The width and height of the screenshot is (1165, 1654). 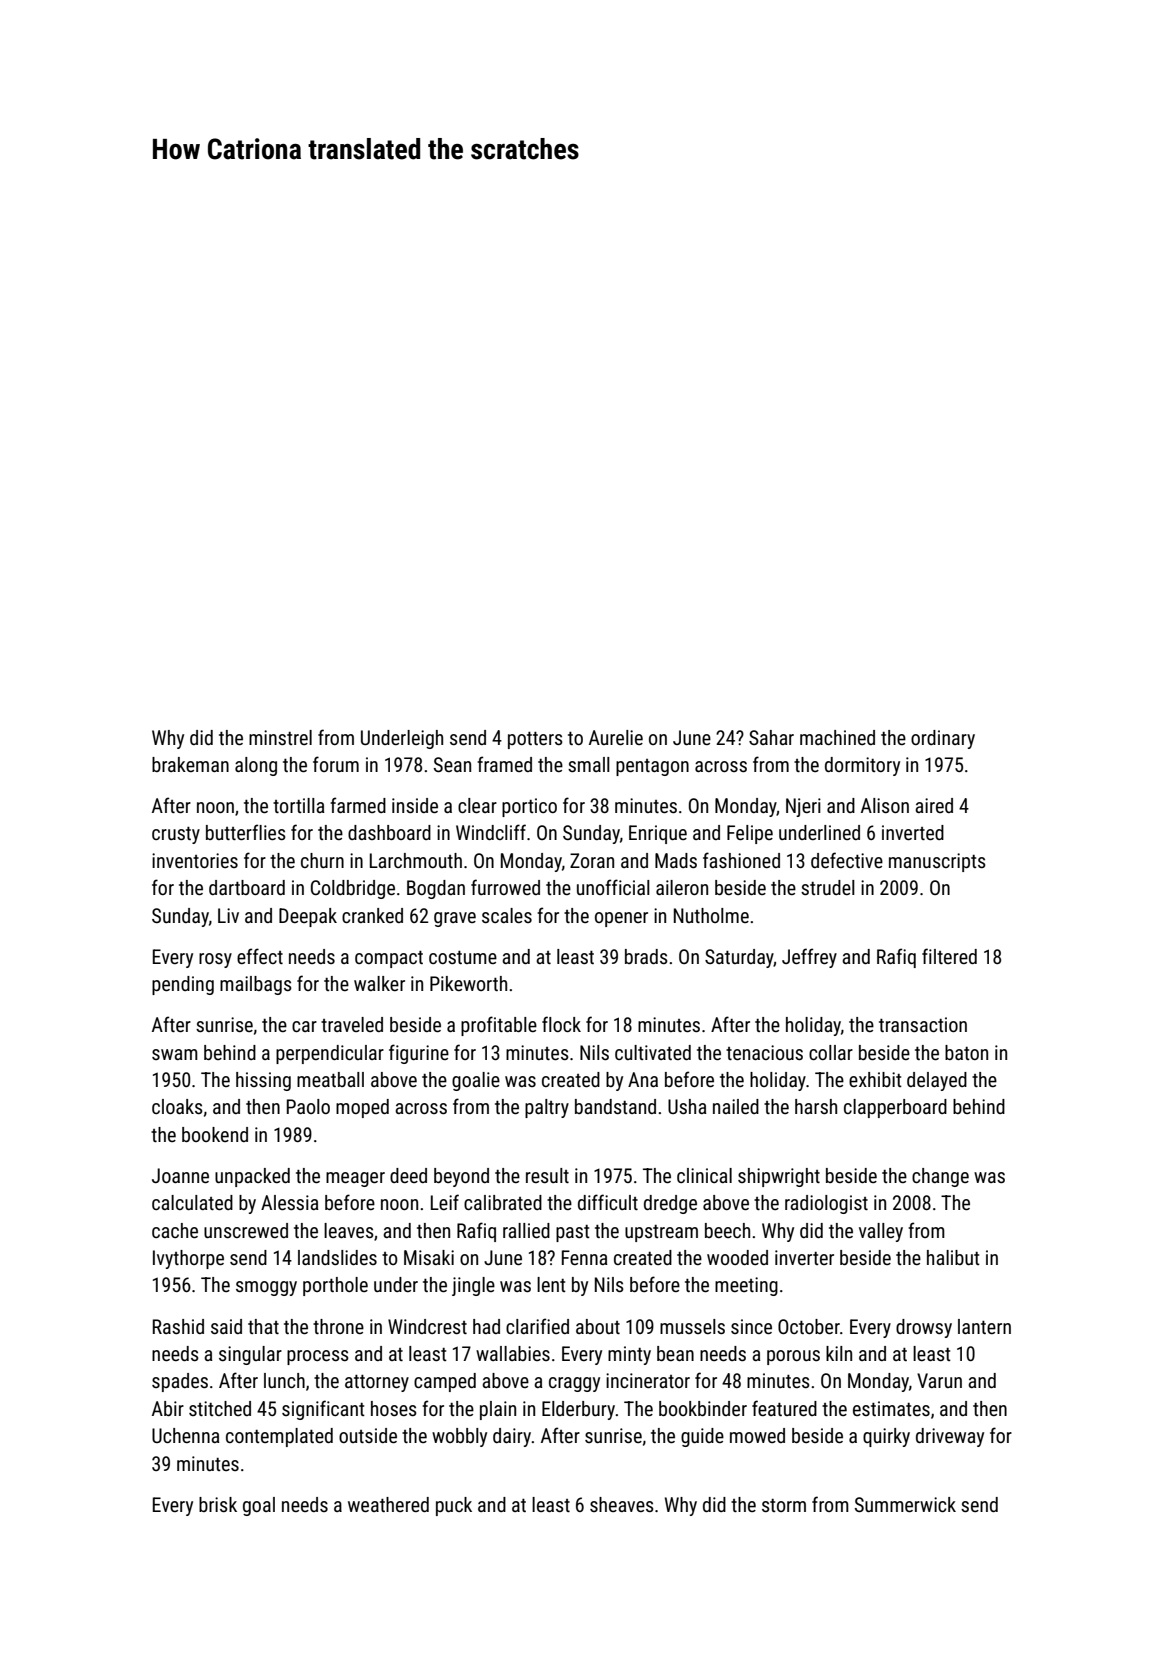 What do you see at coordinates (408, 1175) in the screenshot?
I see `deed` at bounding box center [408, 1175].
